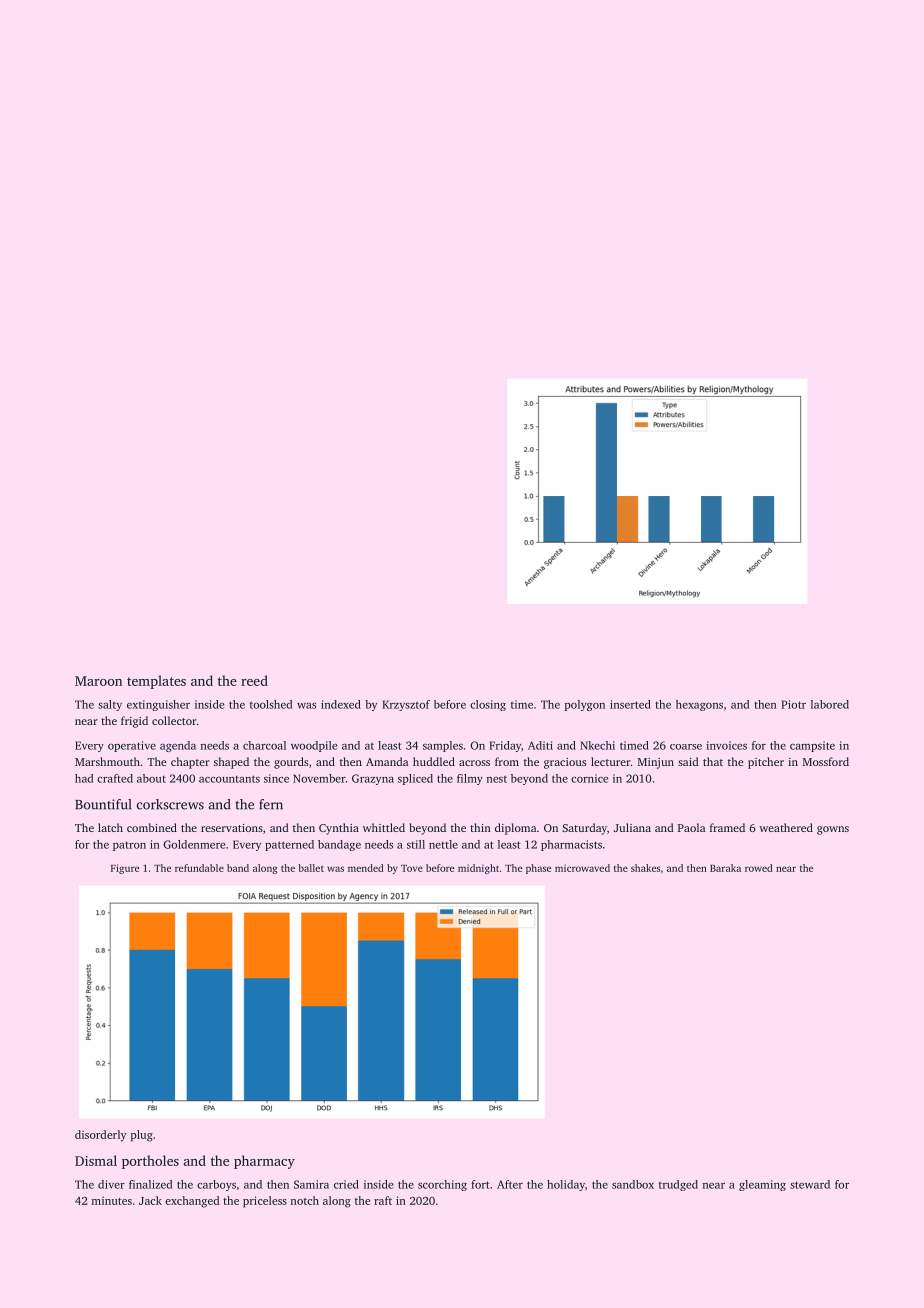 This image has width=924, height=1308. Describe the element at coordinates (346, 1184) in the image. I see `cried` at that location.
